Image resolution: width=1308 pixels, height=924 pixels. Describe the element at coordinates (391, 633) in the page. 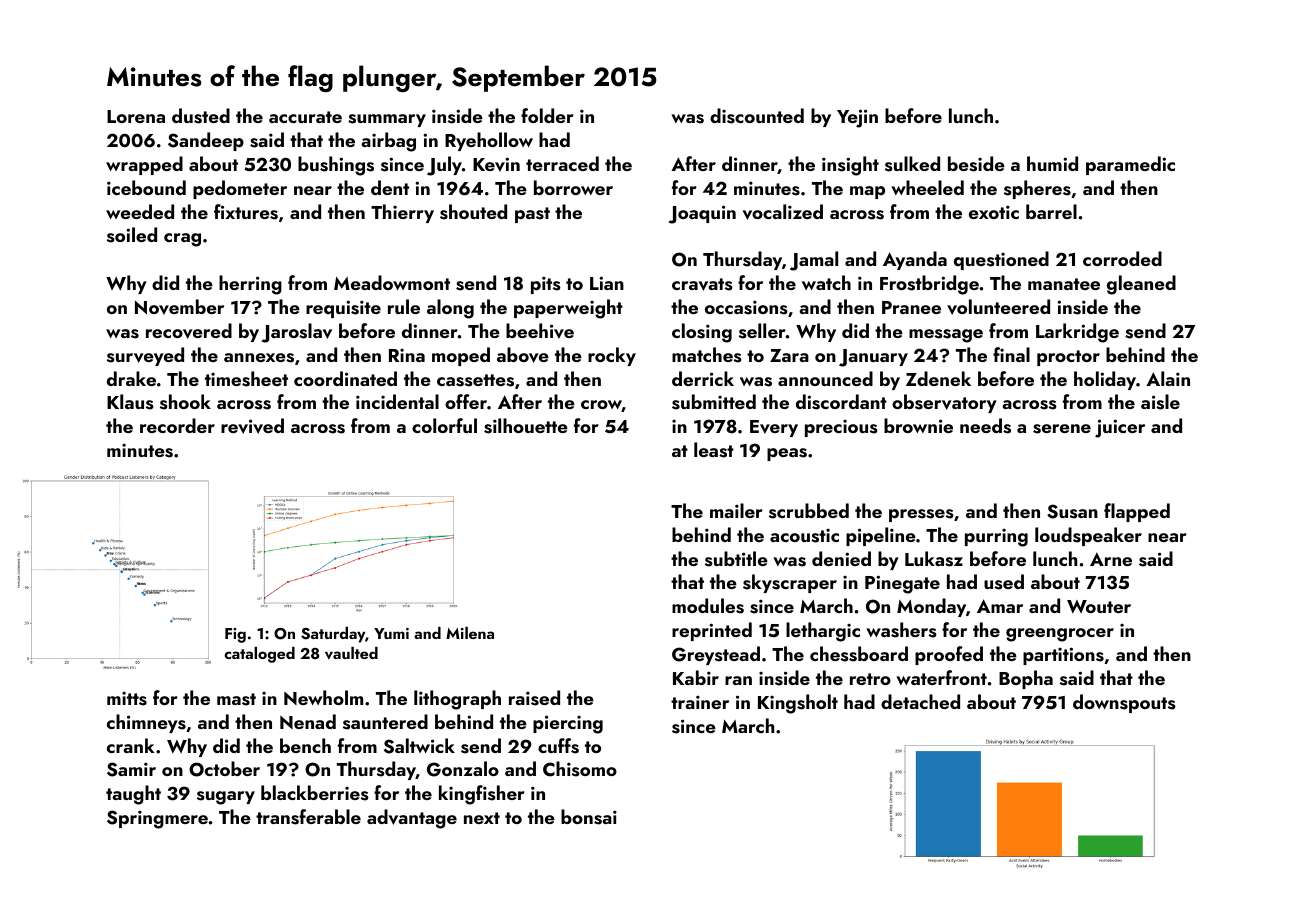

I see `Yumi` at that location.
